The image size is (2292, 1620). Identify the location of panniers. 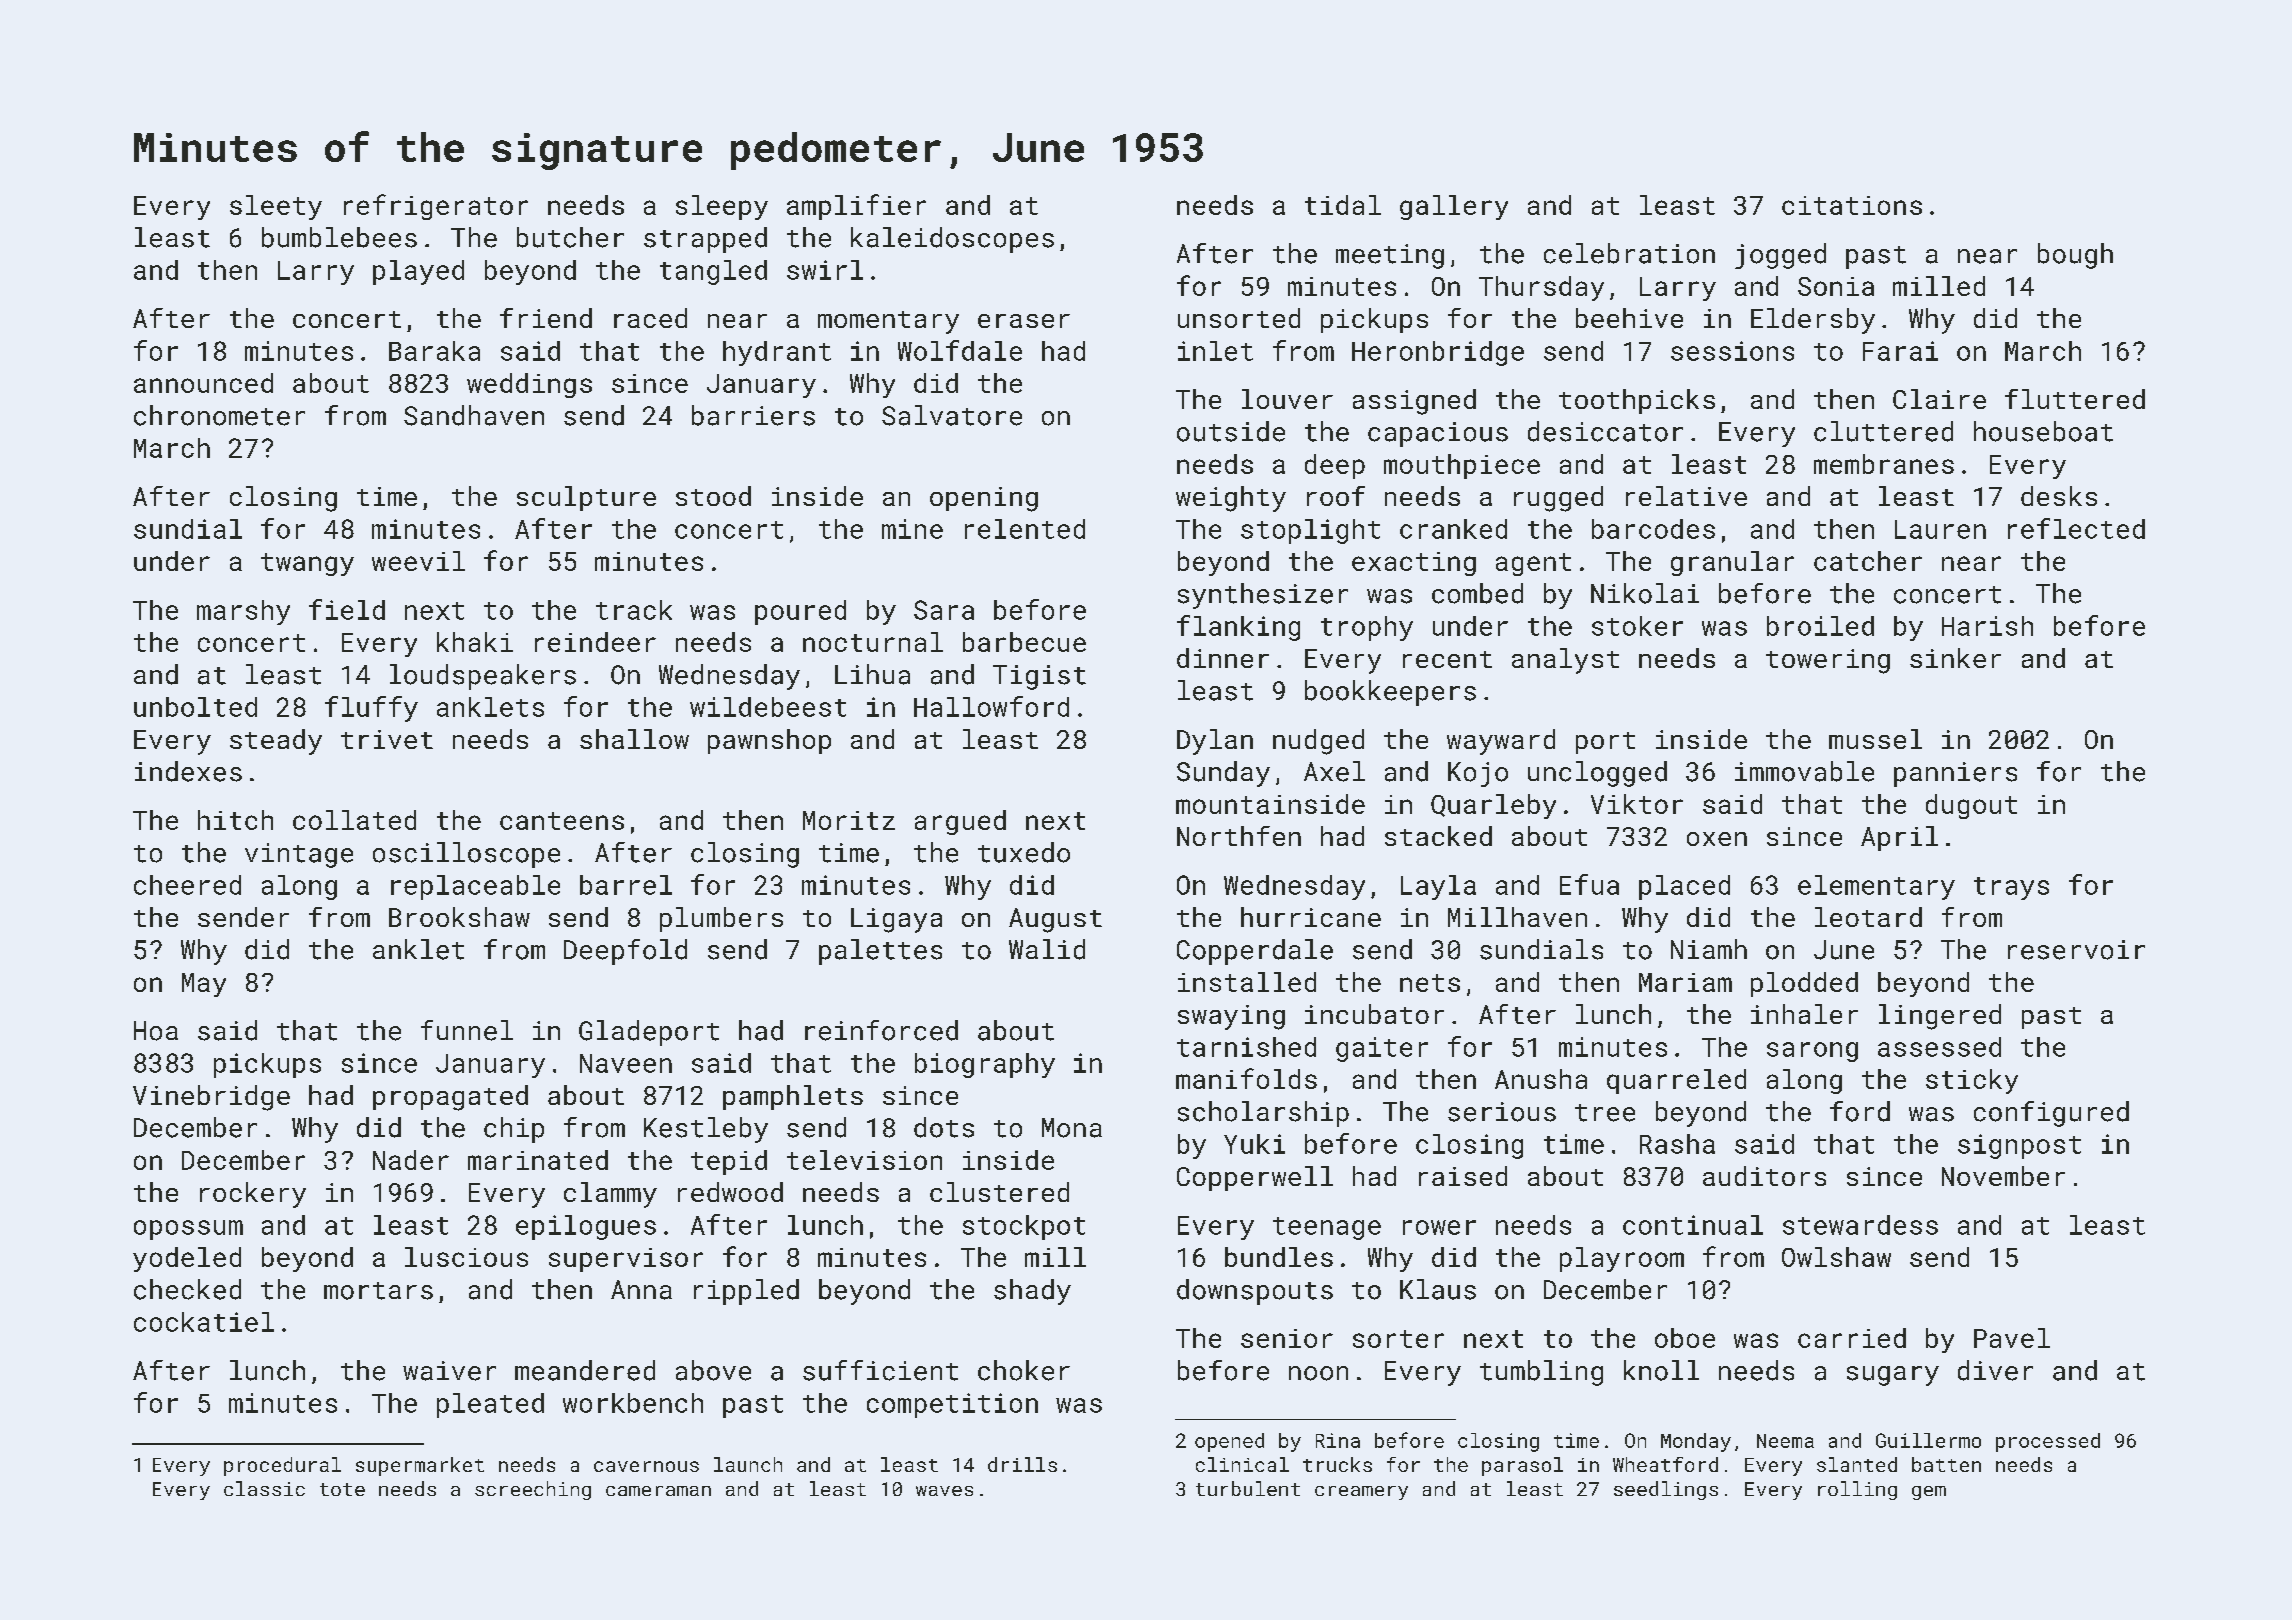
(1955, 774).
